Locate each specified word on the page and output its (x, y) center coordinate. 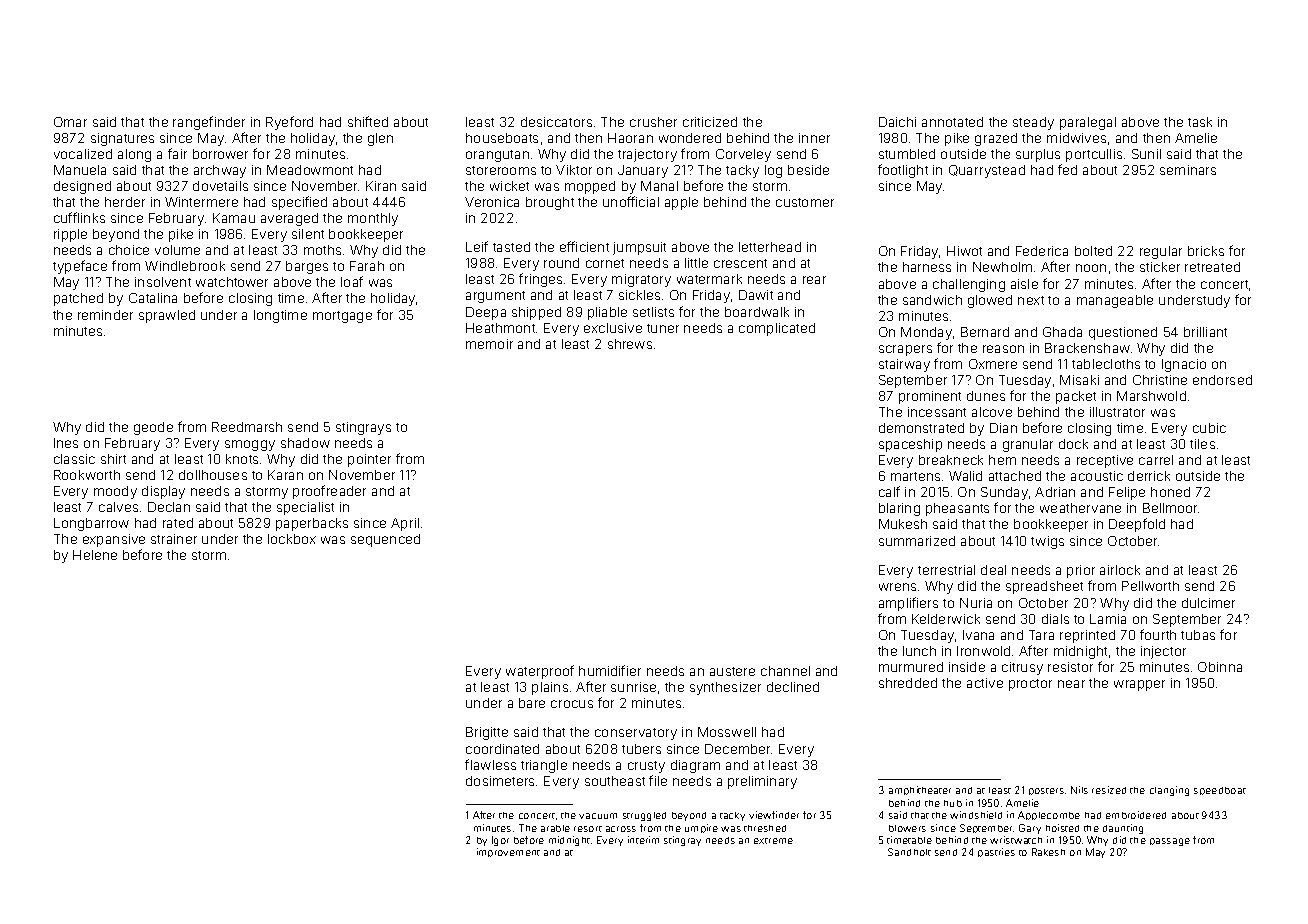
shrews (630, 344)
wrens (897, 587)
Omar (70, 122)
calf (889, 491)
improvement (508, 852)
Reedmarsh (247, 427)
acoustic (1097, 476)
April (405, 524)
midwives (1076, 138)
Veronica (492, 202)
